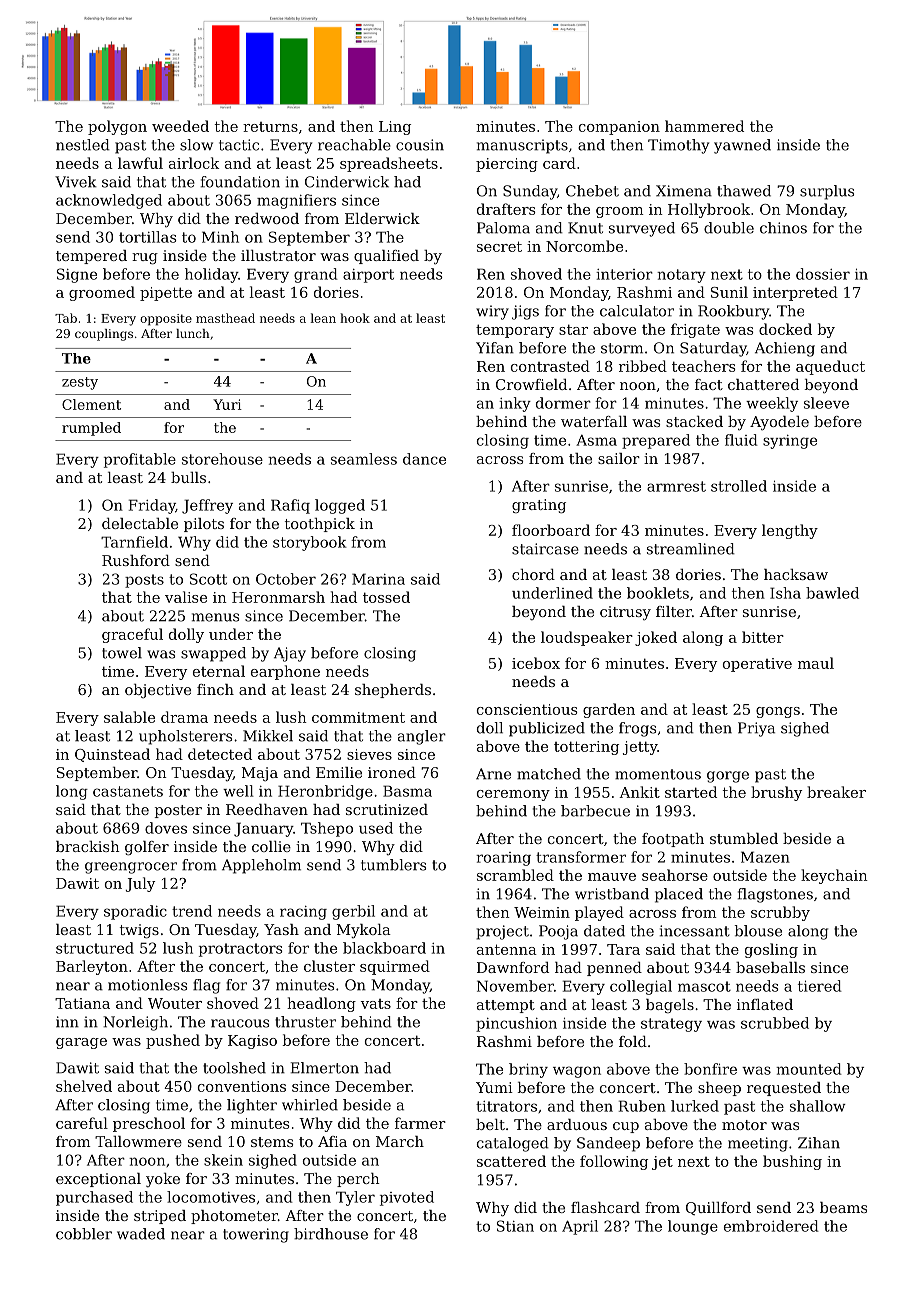 The image size is (924, 1308). What do you see at coordinates (252, 1106) in the document?
I see `lighter` at bounding box center [252, 1106].
